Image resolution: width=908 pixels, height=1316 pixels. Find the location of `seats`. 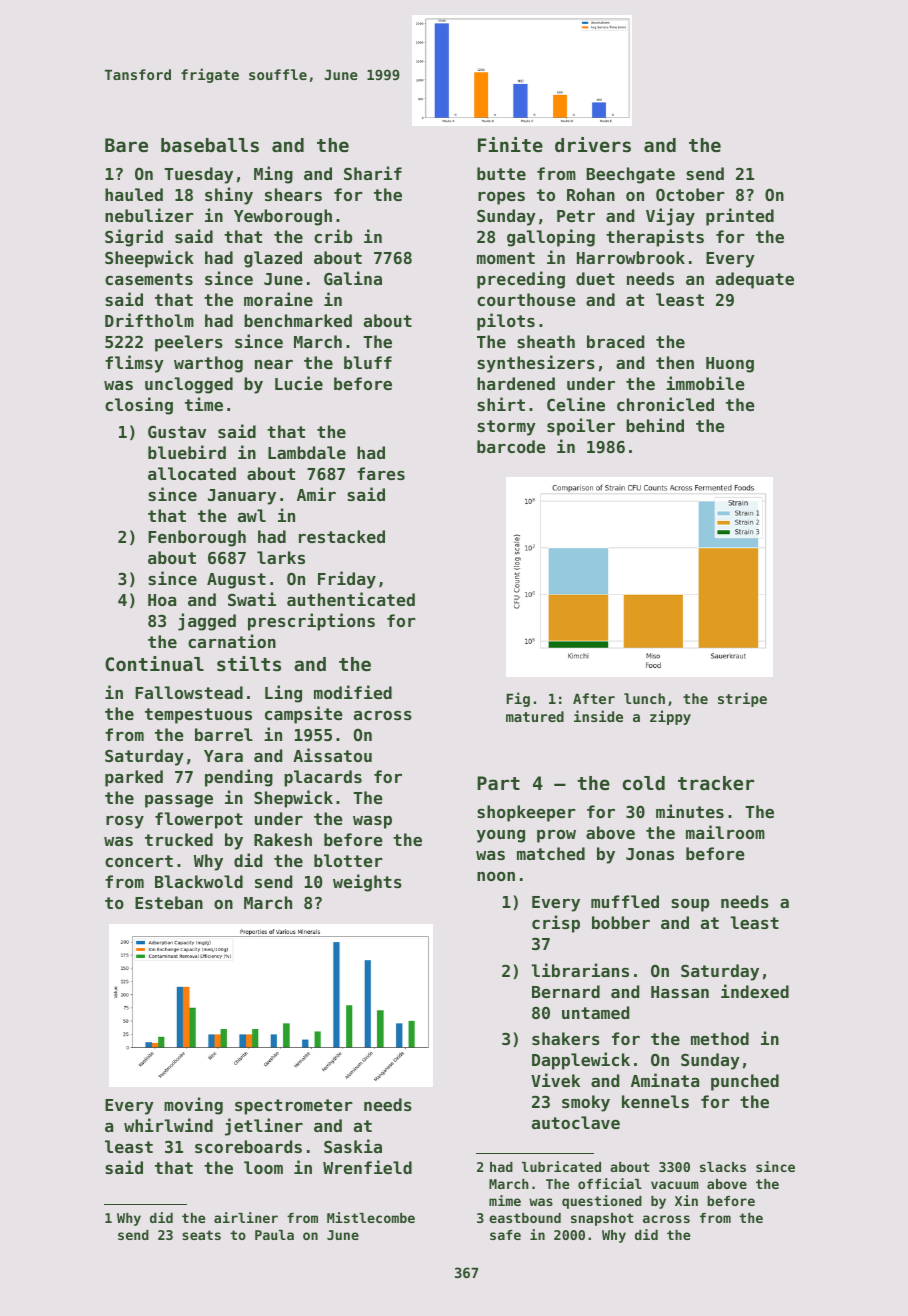

seats is located at coordinates (201, 1235).
